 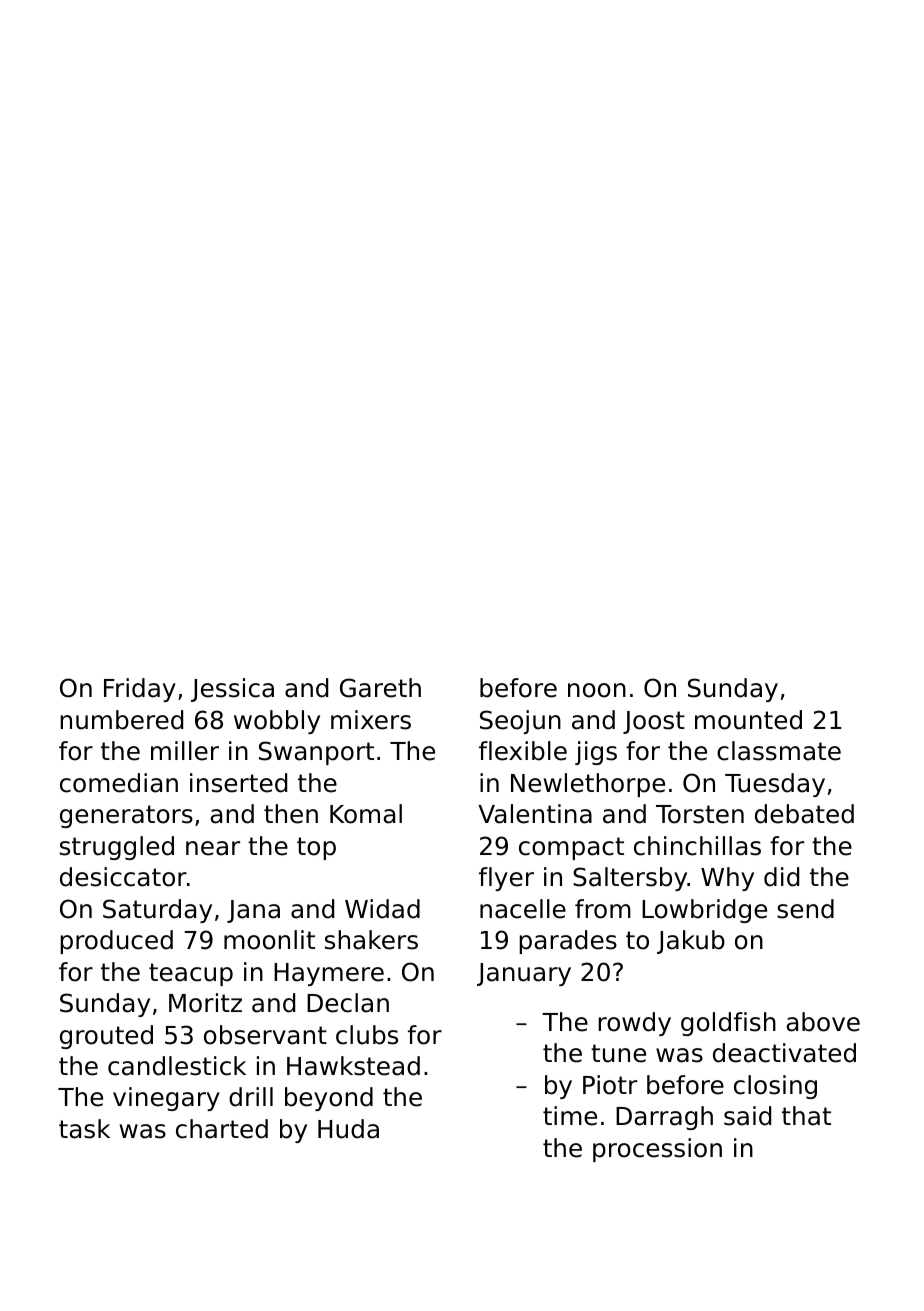 I want to click on inserted, so click(x=238, y=783).
